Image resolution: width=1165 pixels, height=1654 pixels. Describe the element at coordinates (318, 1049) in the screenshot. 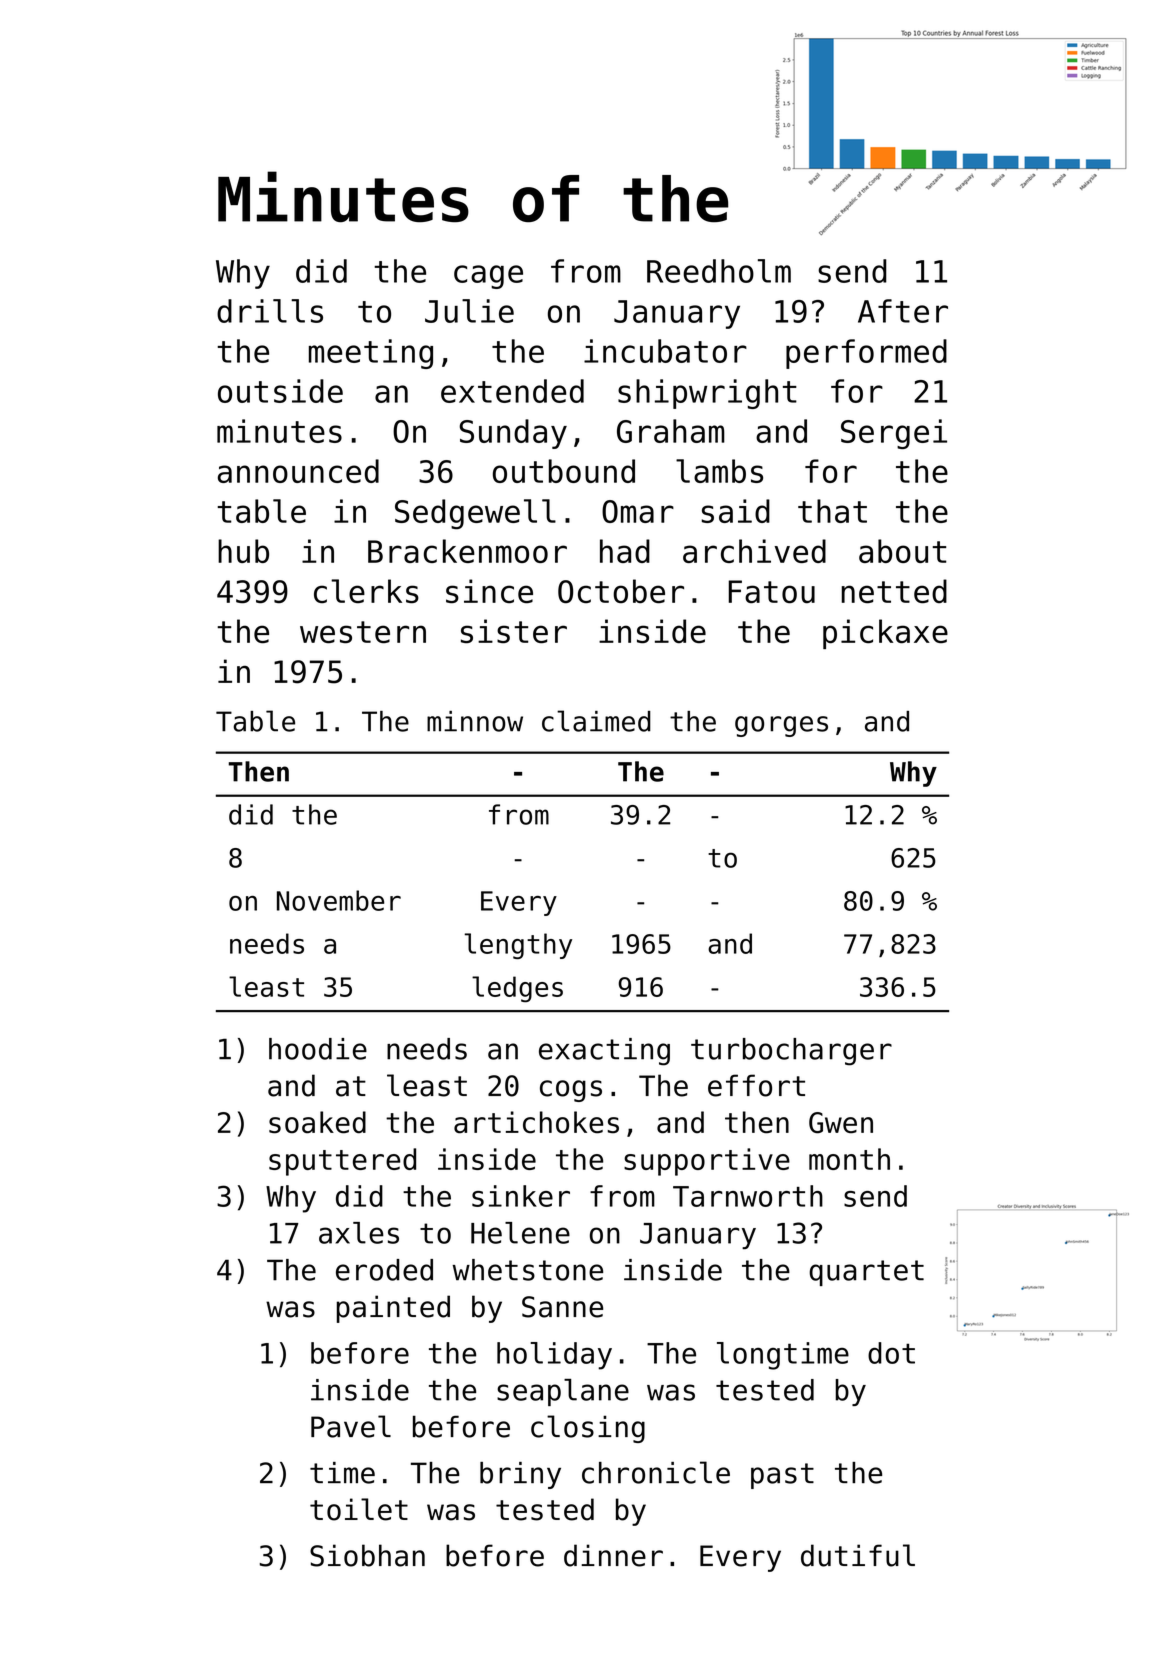

I see `hoodie` at that location.
